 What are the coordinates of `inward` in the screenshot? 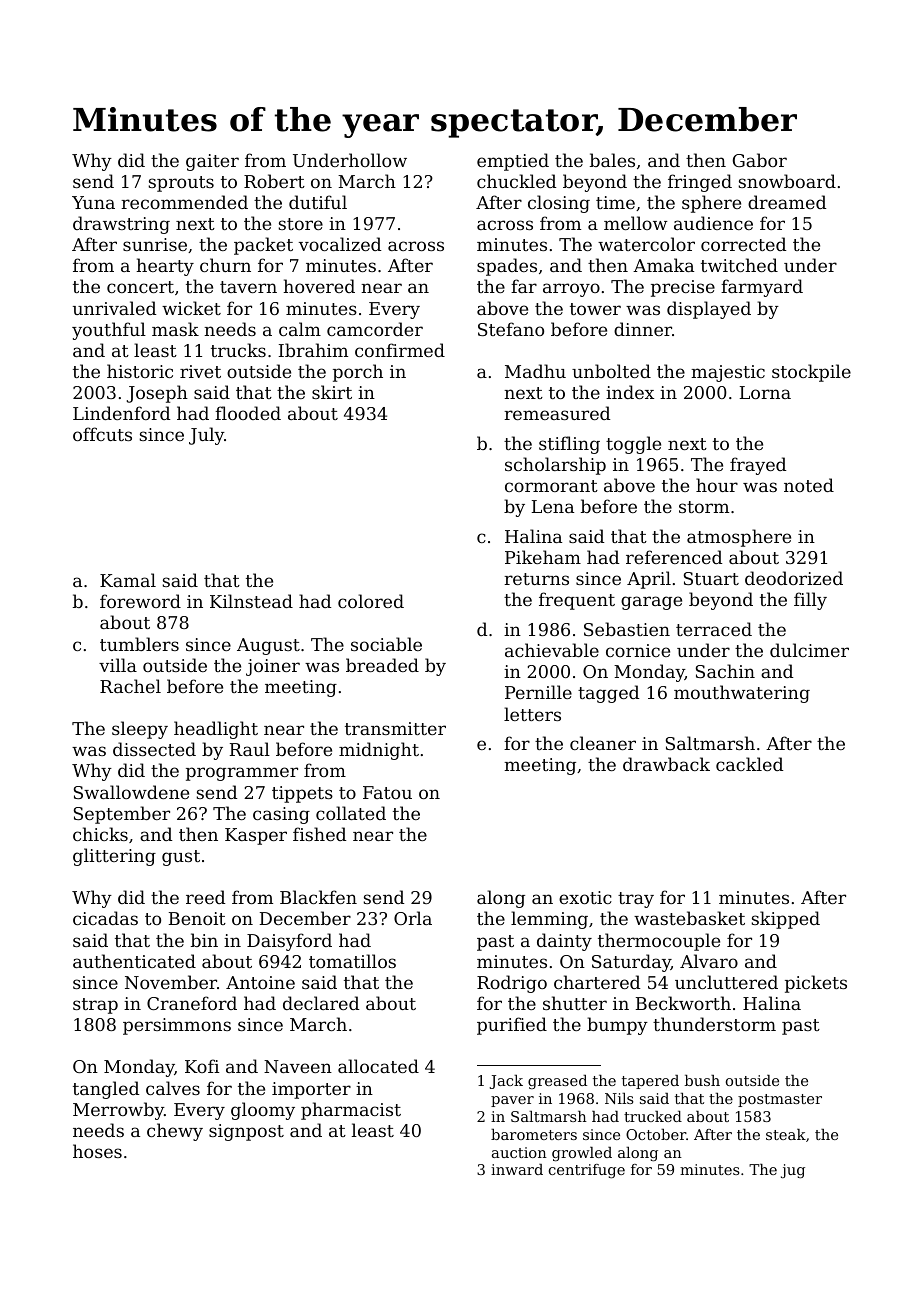 It's located at (517, 1169).
